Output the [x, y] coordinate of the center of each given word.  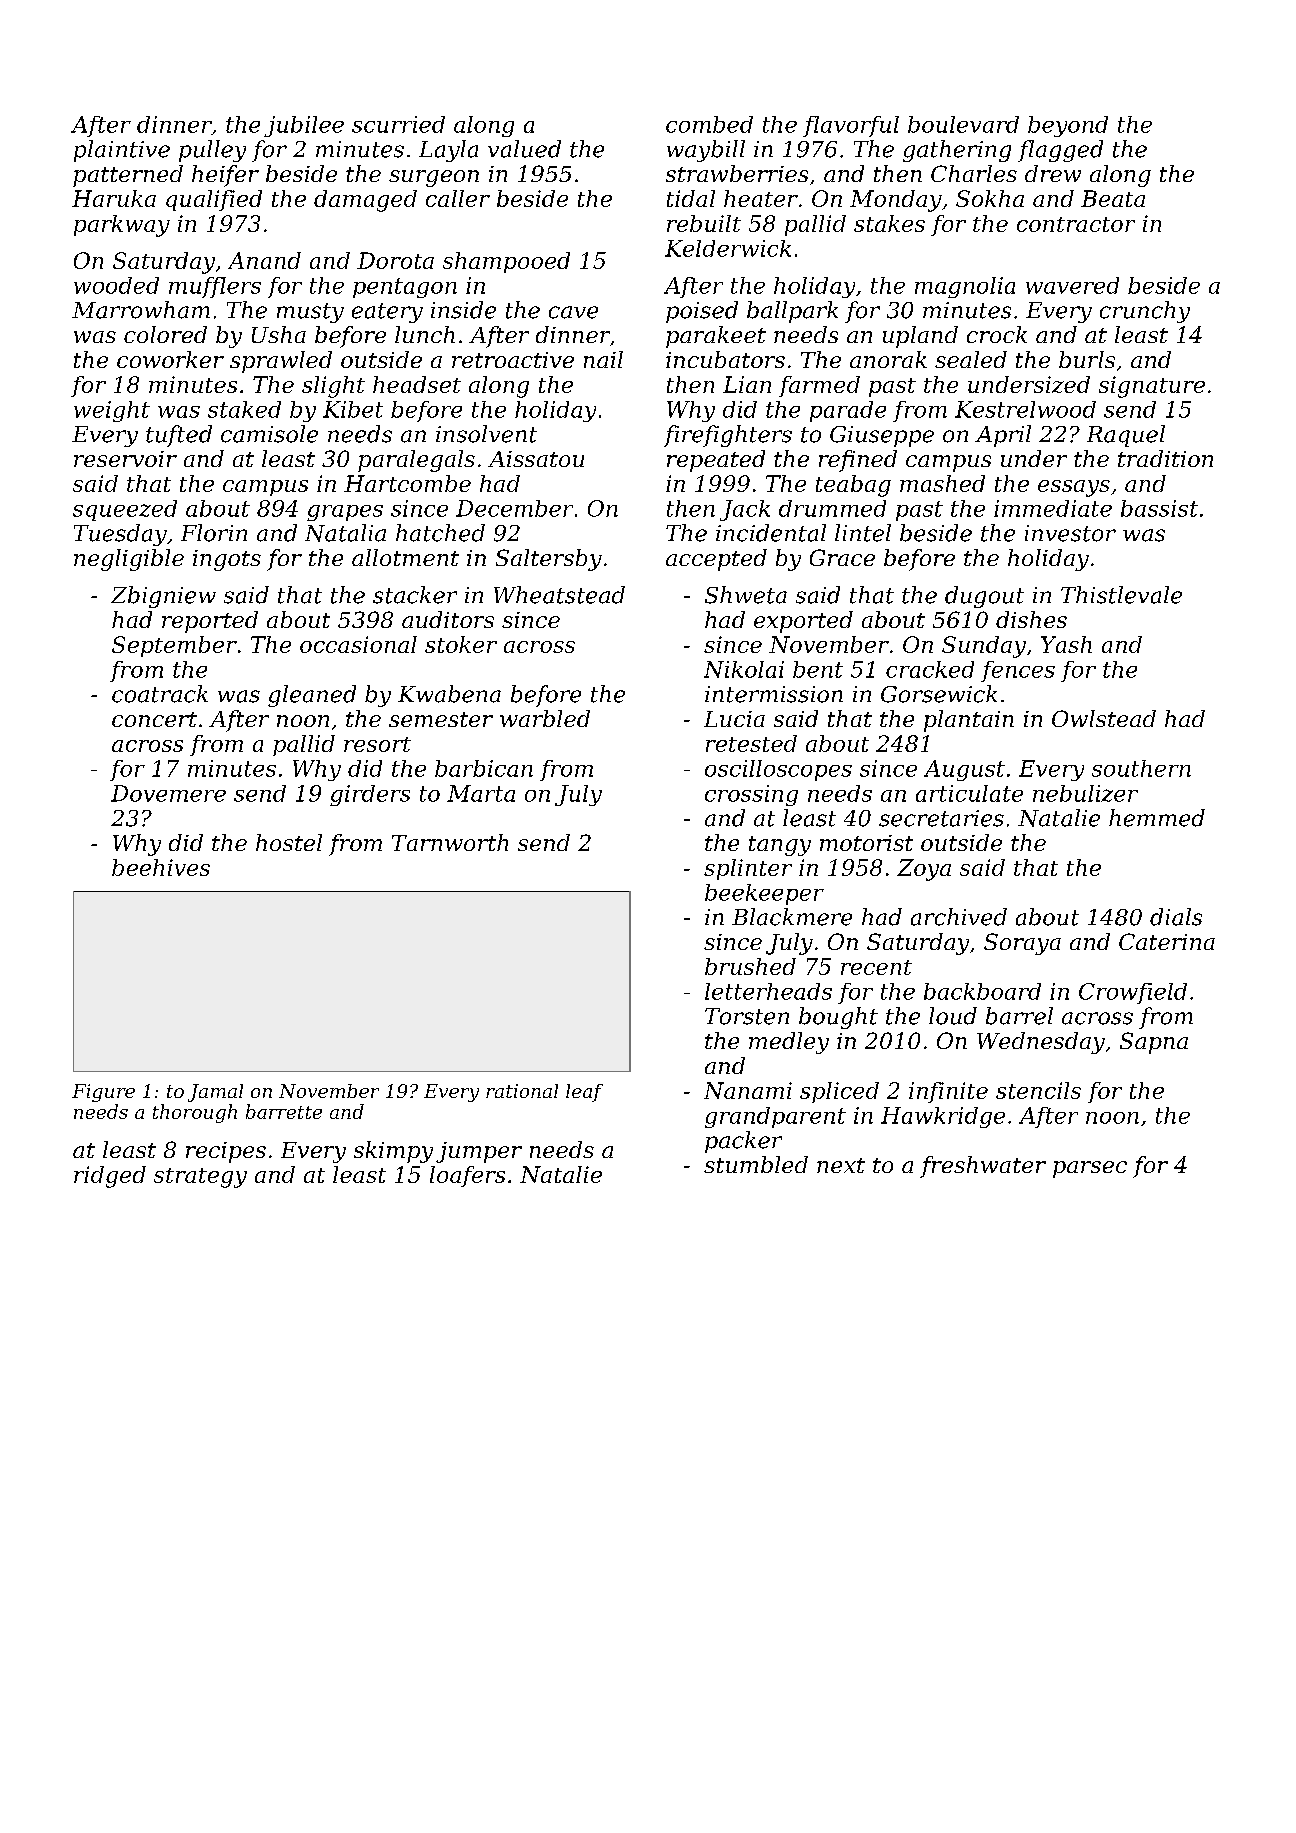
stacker [415, 595]
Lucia [734, 719]
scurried [398, 124]
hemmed [1157, 818]
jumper [479, 1152]
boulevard [963, 124]
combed [709, 124]
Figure [103, 1093]
